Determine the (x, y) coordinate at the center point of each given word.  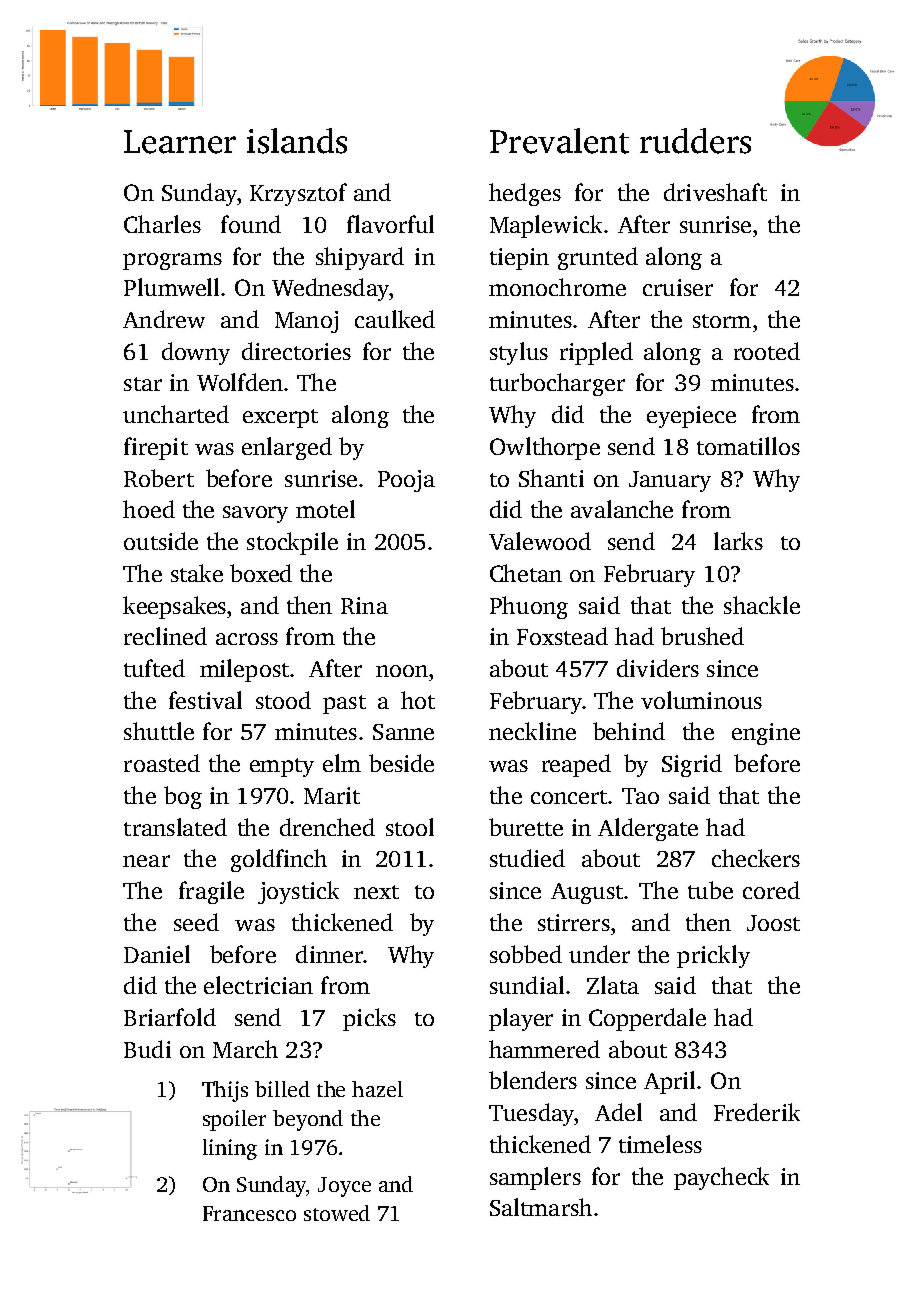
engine (766, 734)
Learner (180, 142)
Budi (147, 1049)
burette (526, 827)
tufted (154, 668)
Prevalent (559, 141)
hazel (377, 1089)
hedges (525, 194)
